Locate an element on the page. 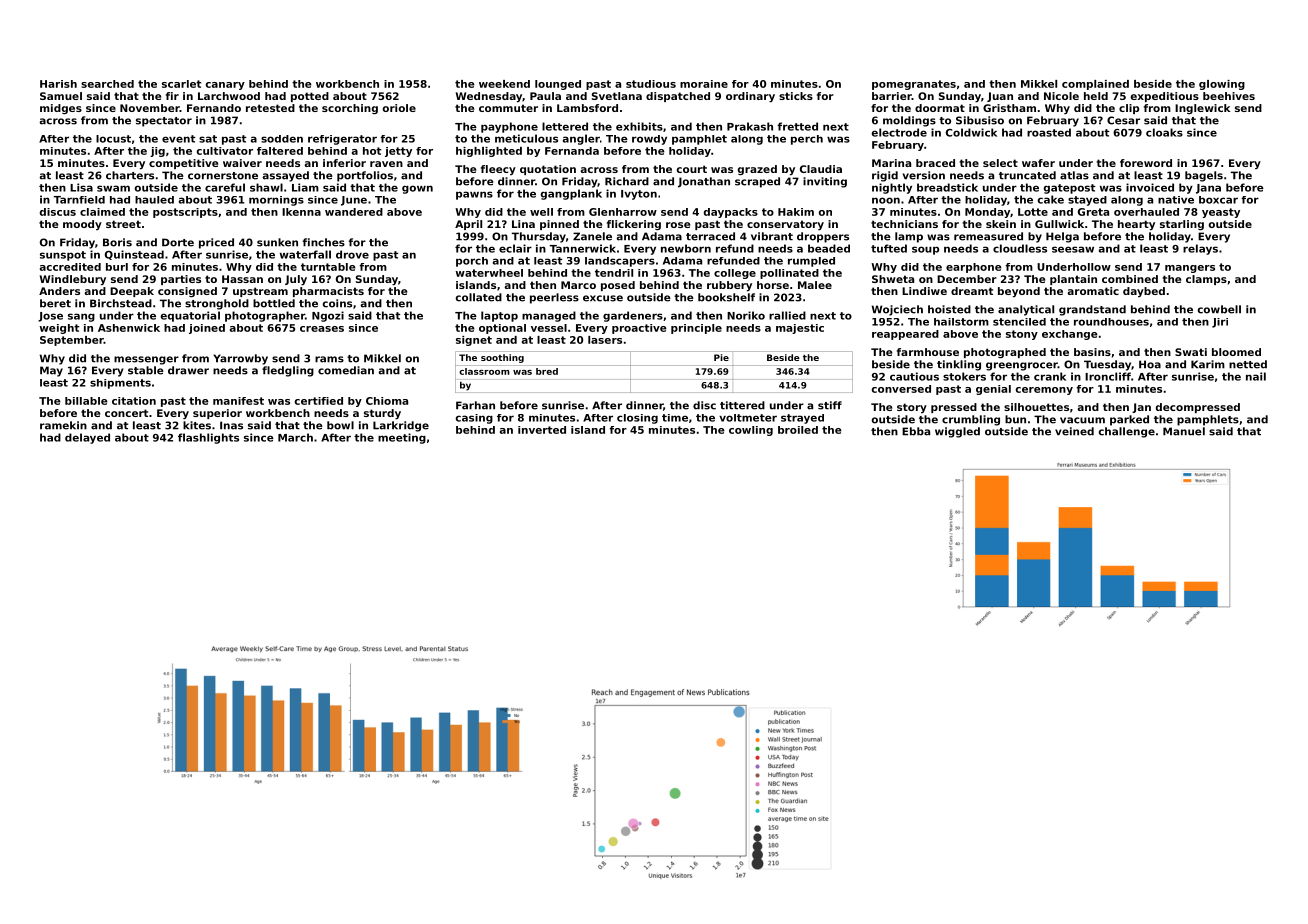 This image has width=1308, height=924. stony is located at coordinates (1022, 335).
